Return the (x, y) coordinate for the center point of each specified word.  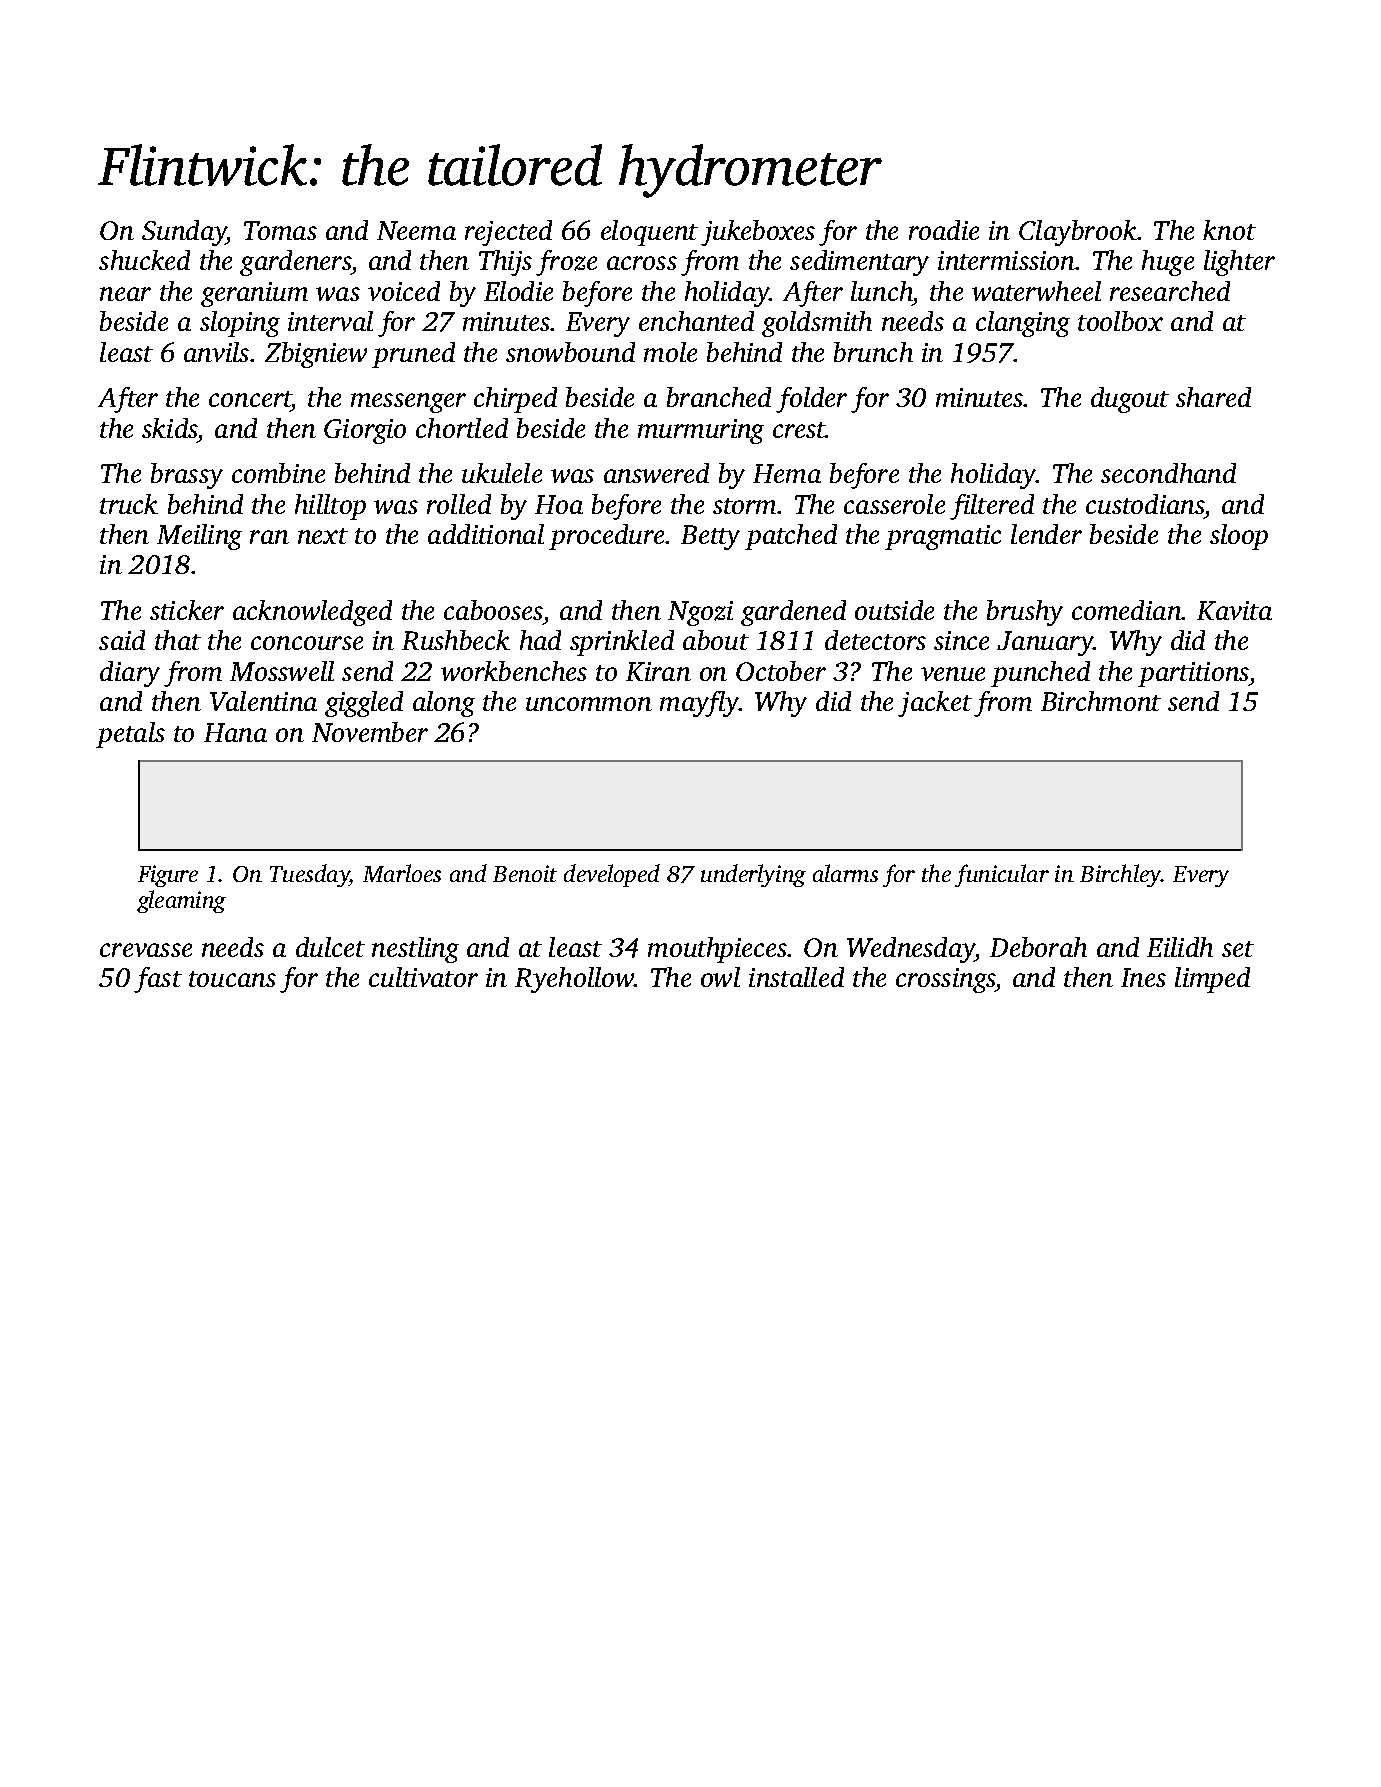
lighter (1239, 263)
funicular (1002, 875)
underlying (753, 875)
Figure (168, 876)
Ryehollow (575, 980)
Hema (787, 473)
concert (250, 401)
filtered (992, 507)
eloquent (649, 233)
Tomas (280, 230)
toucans (232, 979)
